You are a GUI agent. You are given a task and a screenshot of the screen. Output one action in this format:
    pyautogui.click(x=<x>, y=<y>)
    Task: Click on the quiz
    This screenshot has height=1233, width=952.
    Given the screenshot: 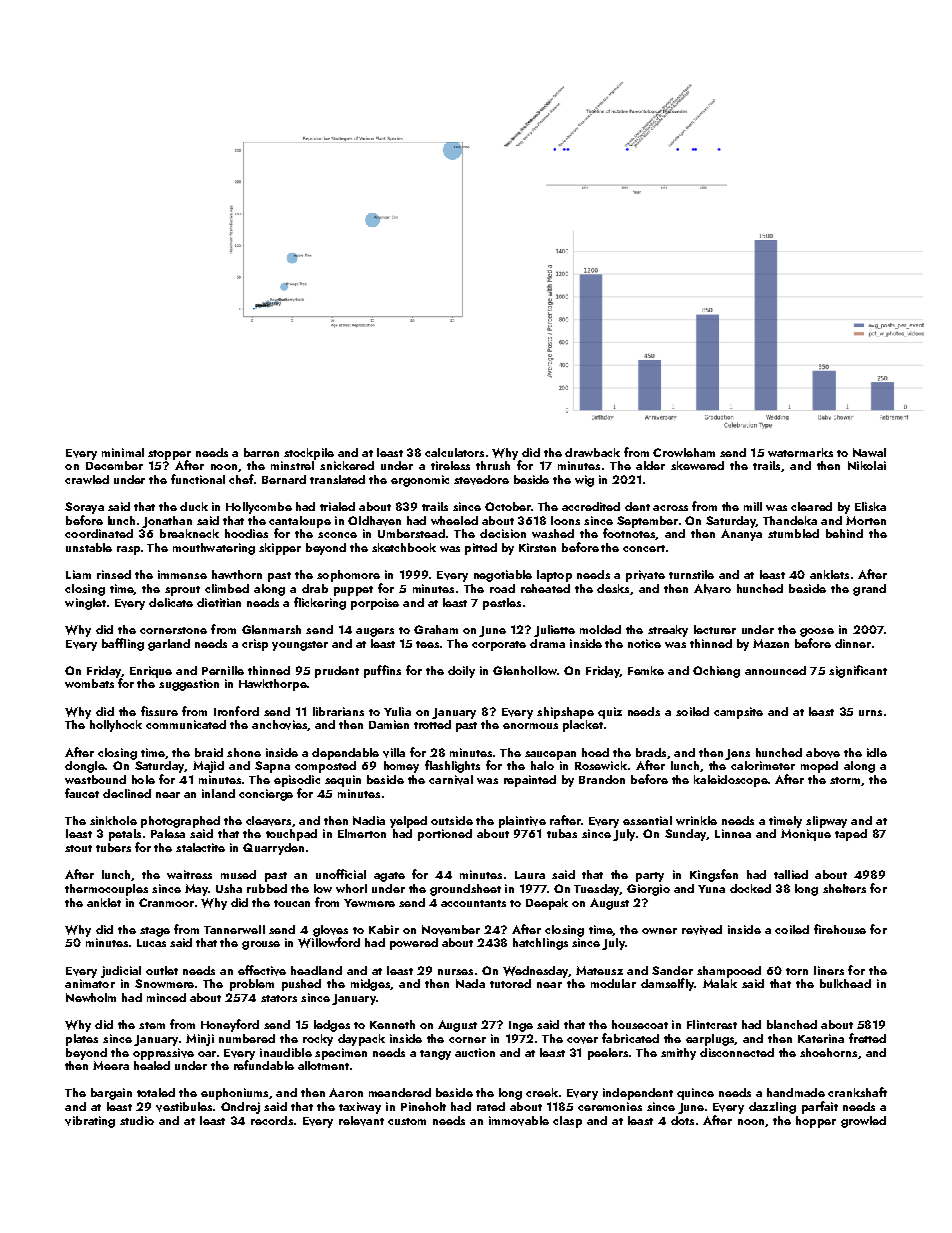 What is the action you would take?
    pyautogui.click(x=610, y=713)
